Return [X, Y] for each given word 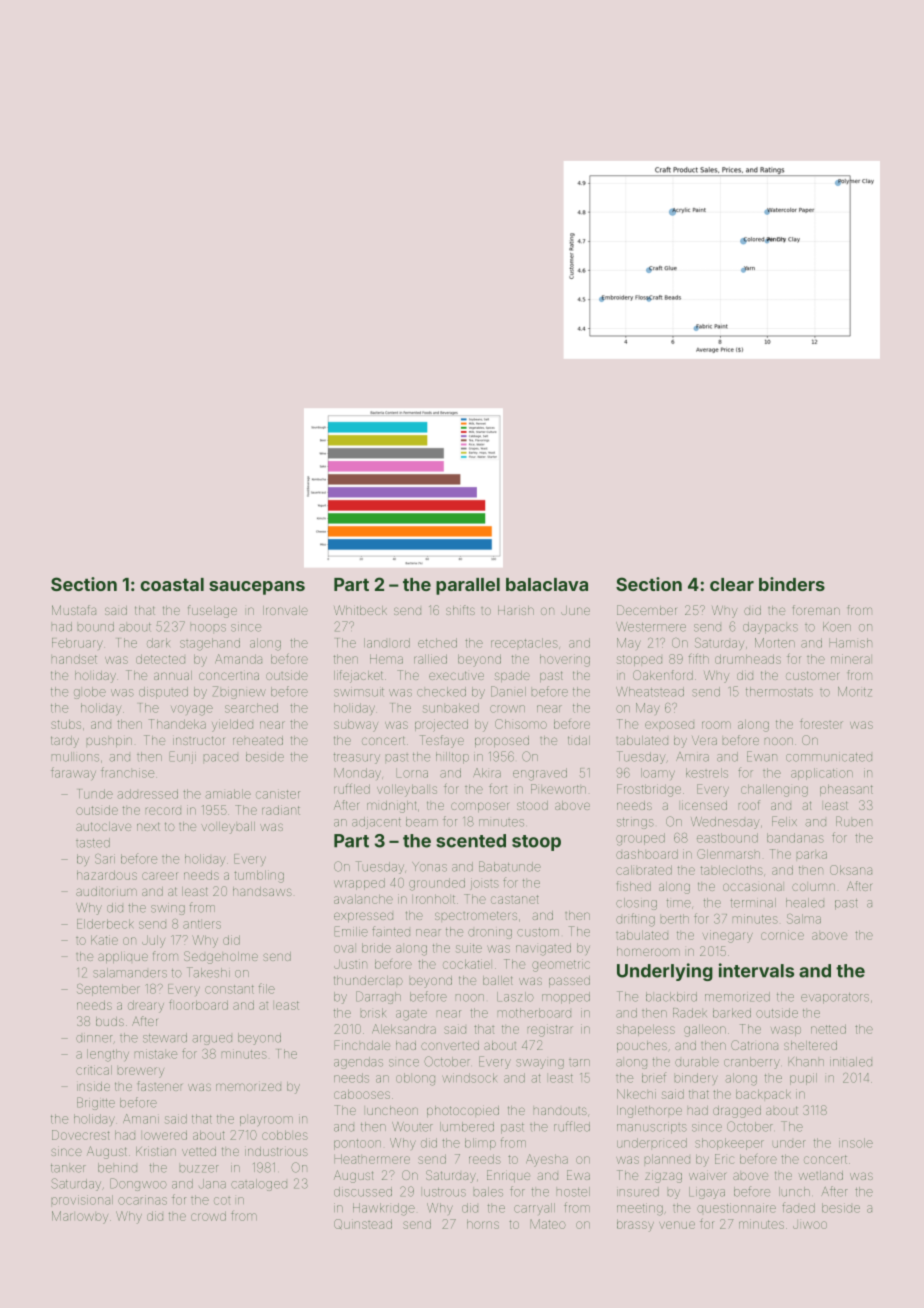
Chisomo [521, 724]
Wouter [412, 1127]
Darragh [378, 997]
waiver [707, 1176]
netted [828, 1029]
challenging [774, 790]
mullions [75, 757]
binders [792, 584]
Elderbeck [105, 924]
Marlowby [80, 1217]
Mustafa [74, 610]
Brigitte [96, 1103]
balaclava [547, 584]
